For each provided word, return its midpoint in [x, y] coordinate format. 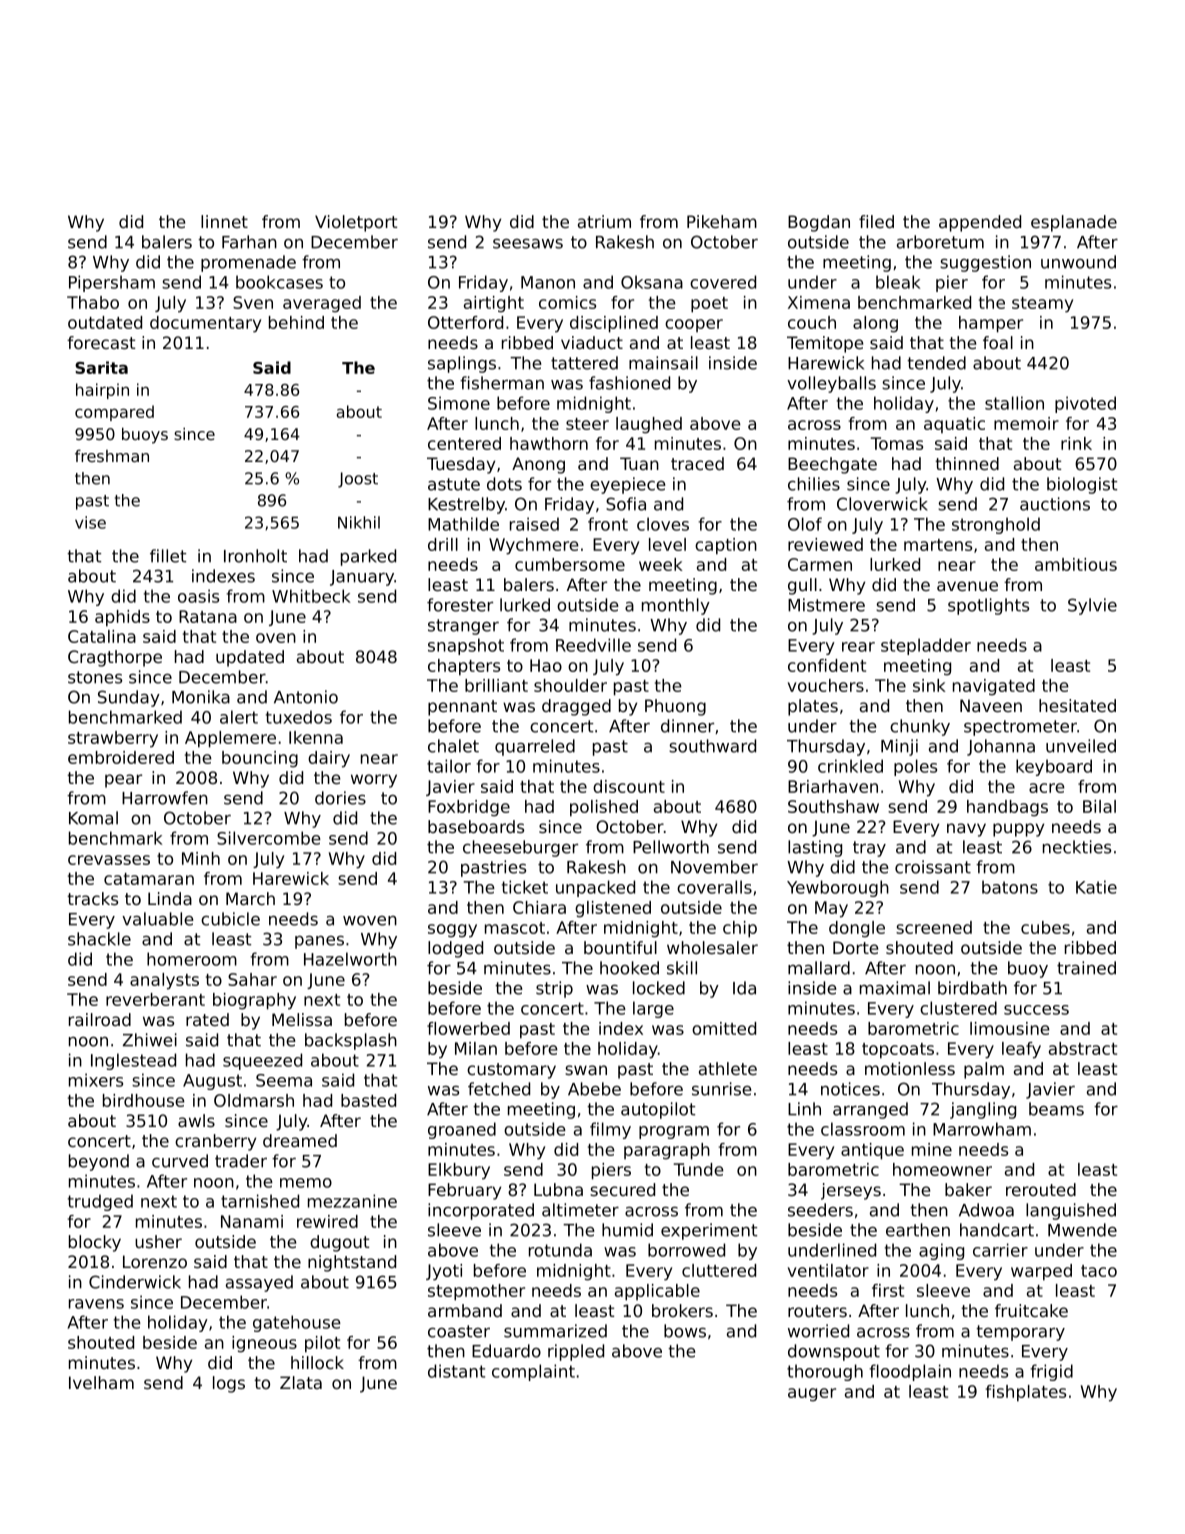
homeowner [942, 1169]
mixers [96, 1080]
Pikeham [722, 221]
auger [812, 1395]
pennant [462, 708]
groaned [462, 1130]
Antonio [306, 697]
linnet [224, 221]
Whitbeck [311, 596]
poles [915, 767]
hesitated [1077, 705]
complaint [533, 1372]
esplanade [1074, 223]
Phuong [675, 707]
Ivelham [101, 1382]
